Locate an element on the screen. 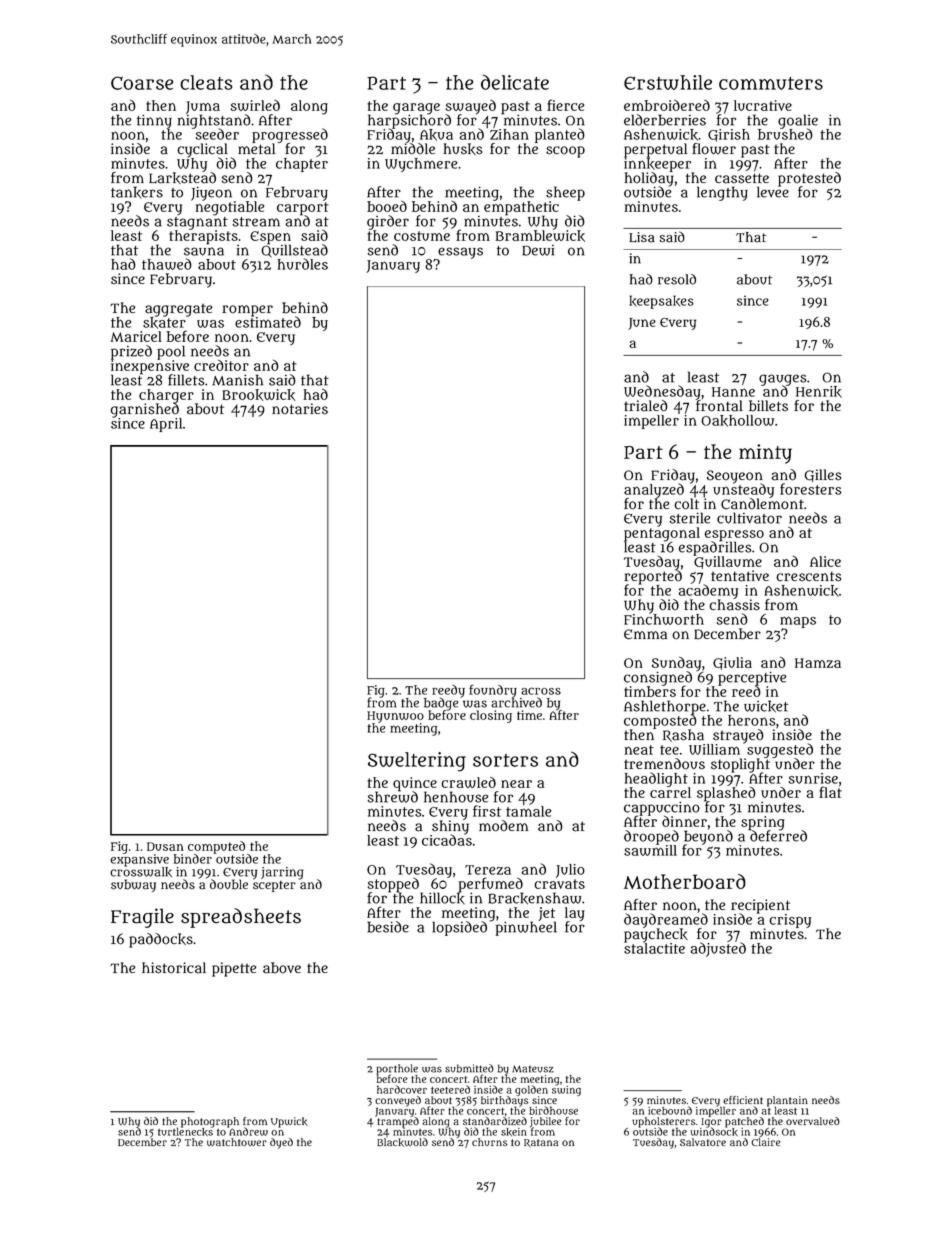 This screenshot has height=1233, width=952. Dusan is located at coordinates (165, 846).
